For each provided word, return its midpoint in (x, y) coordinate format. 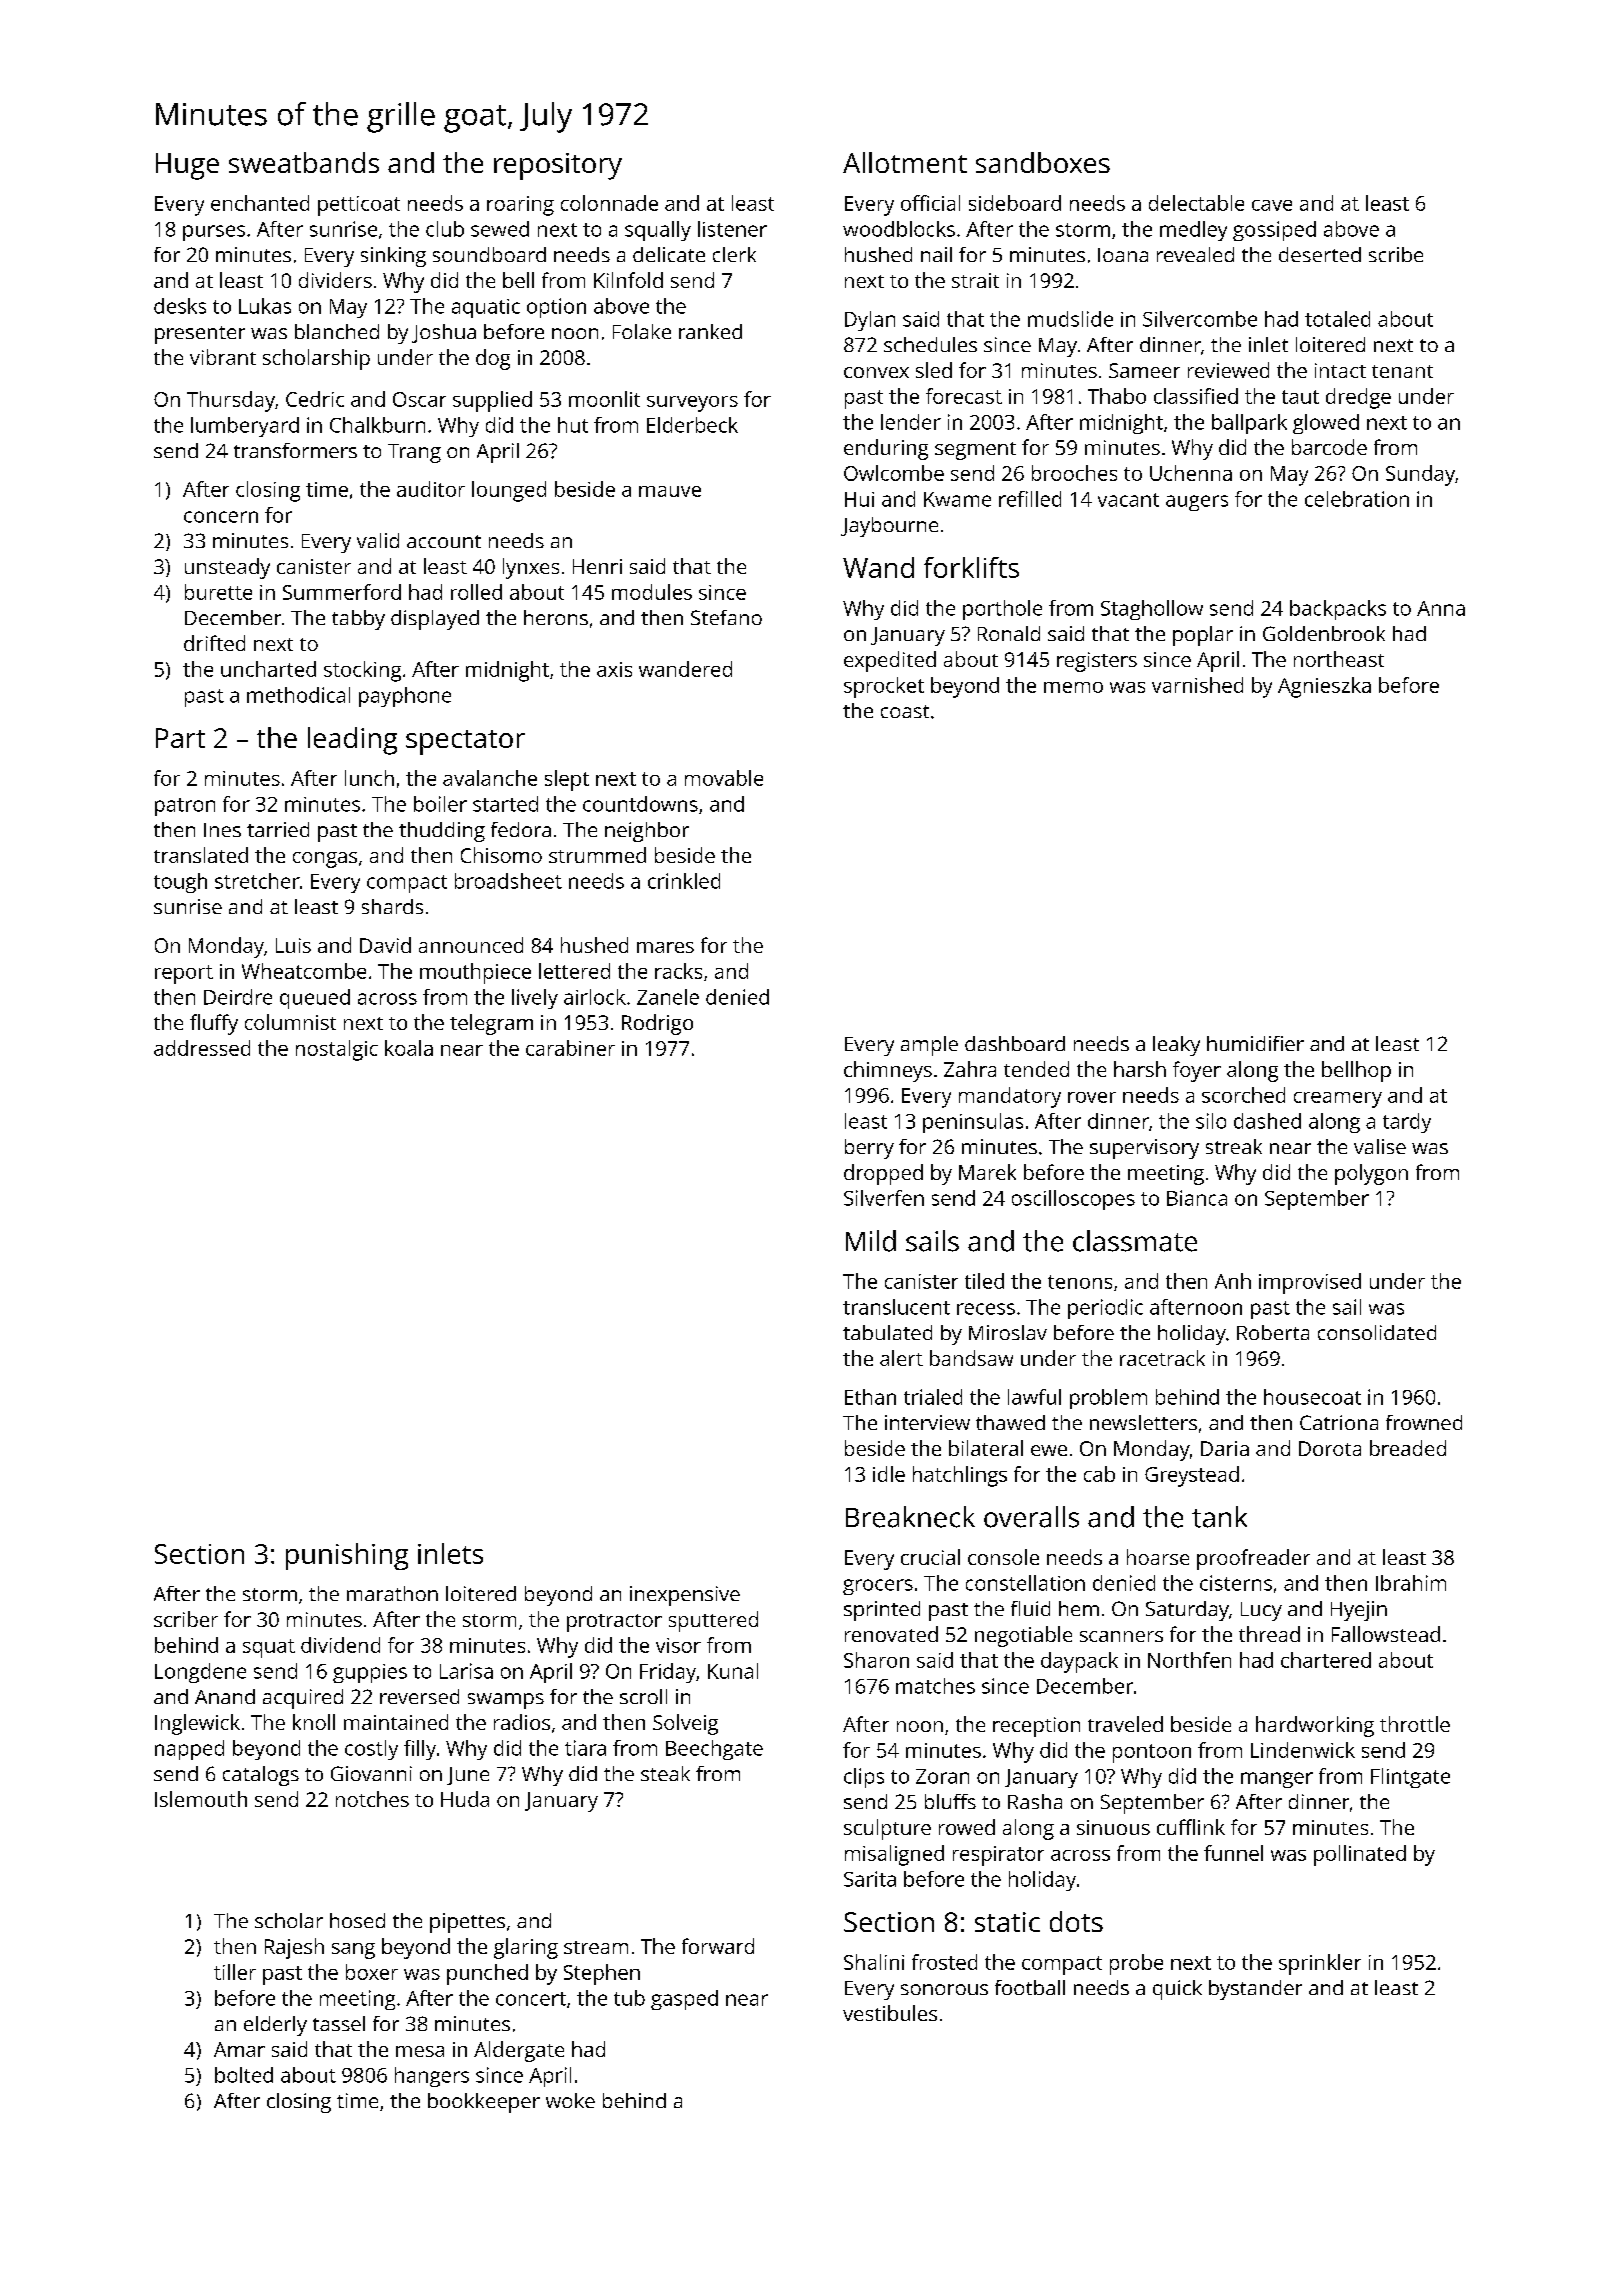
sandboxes (1043, 162)
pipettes (467, 1923)
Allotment (905, 162)
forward (718, 1946)
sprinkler (1320, 1964)
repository (558, 166)
